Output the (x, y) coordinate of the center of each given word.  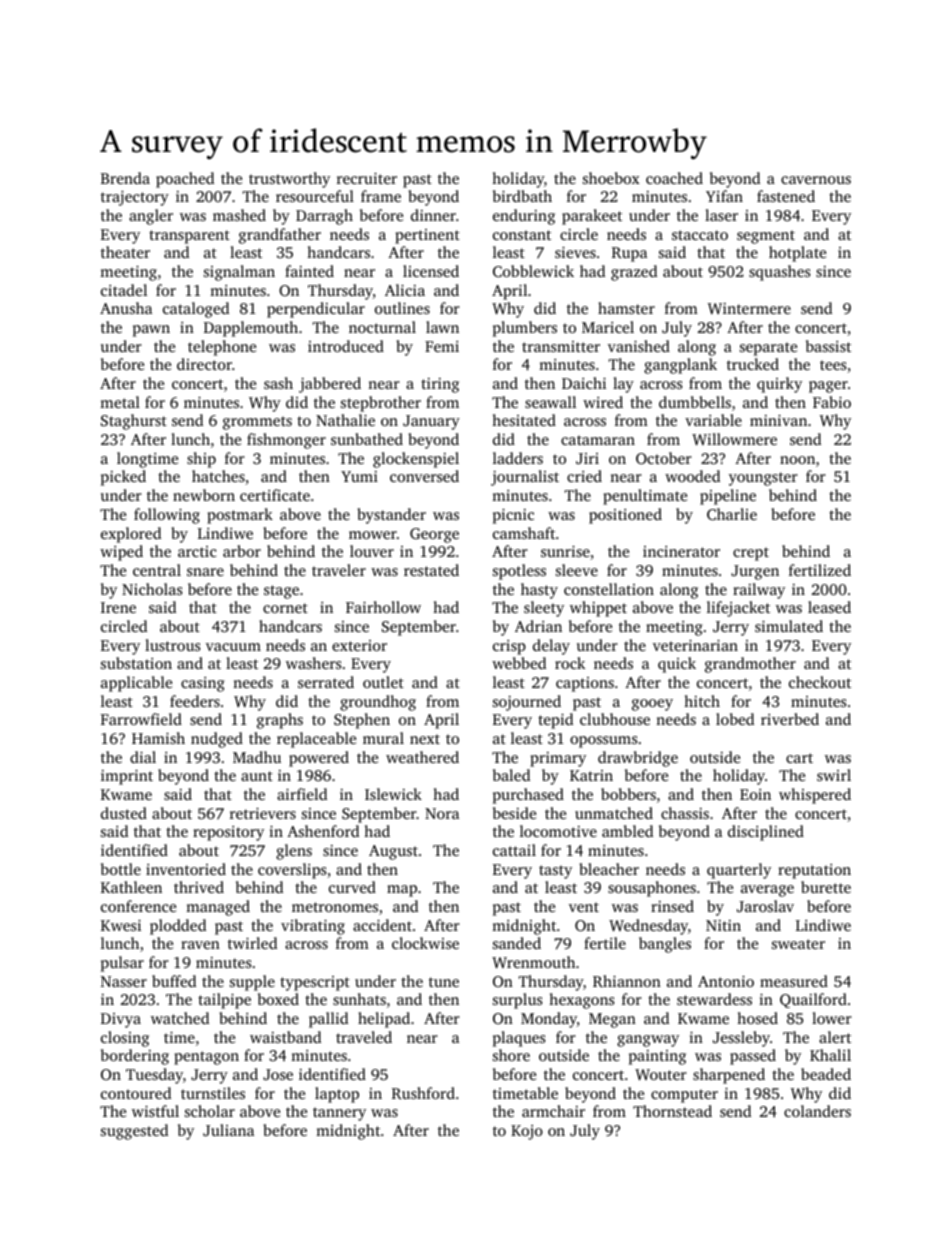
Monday (549, 1020)
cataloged (196, 310)
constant (522, 235)
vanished (639, 346)
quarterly (739, 871)
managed (218, 908)
